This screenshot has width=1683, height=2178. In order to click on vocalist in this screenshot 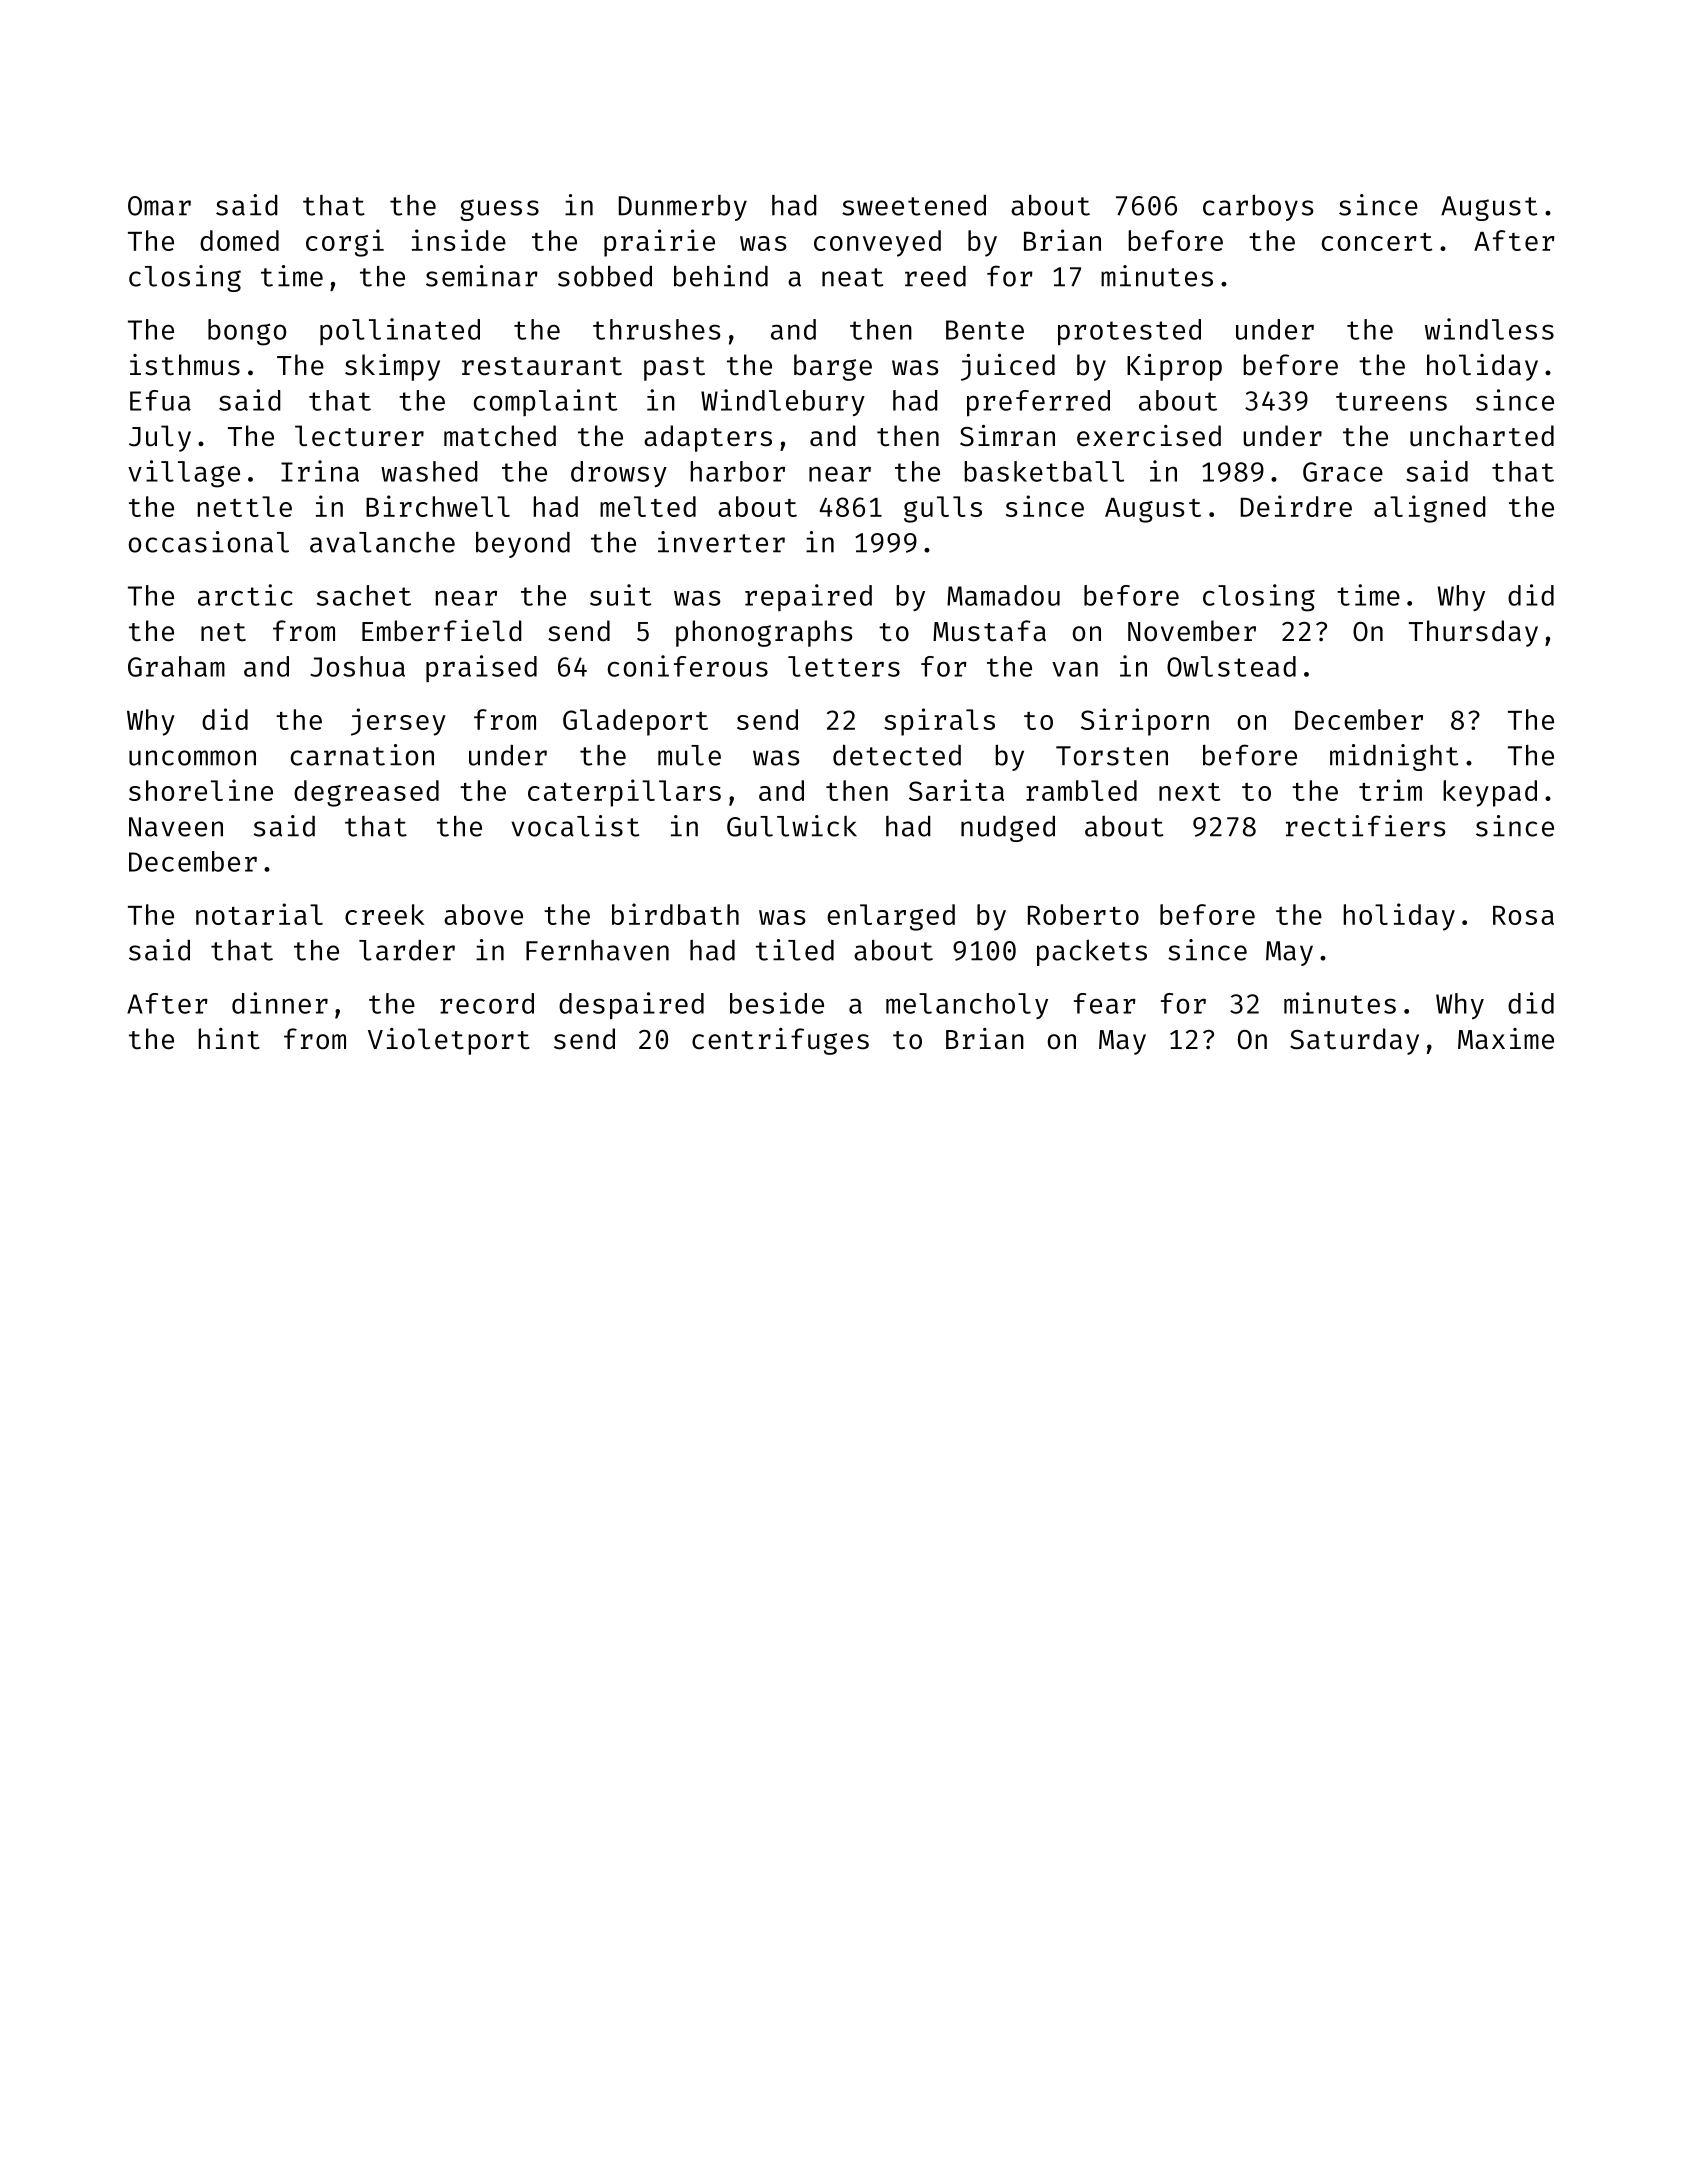, I will do `click(575, 826)`.
